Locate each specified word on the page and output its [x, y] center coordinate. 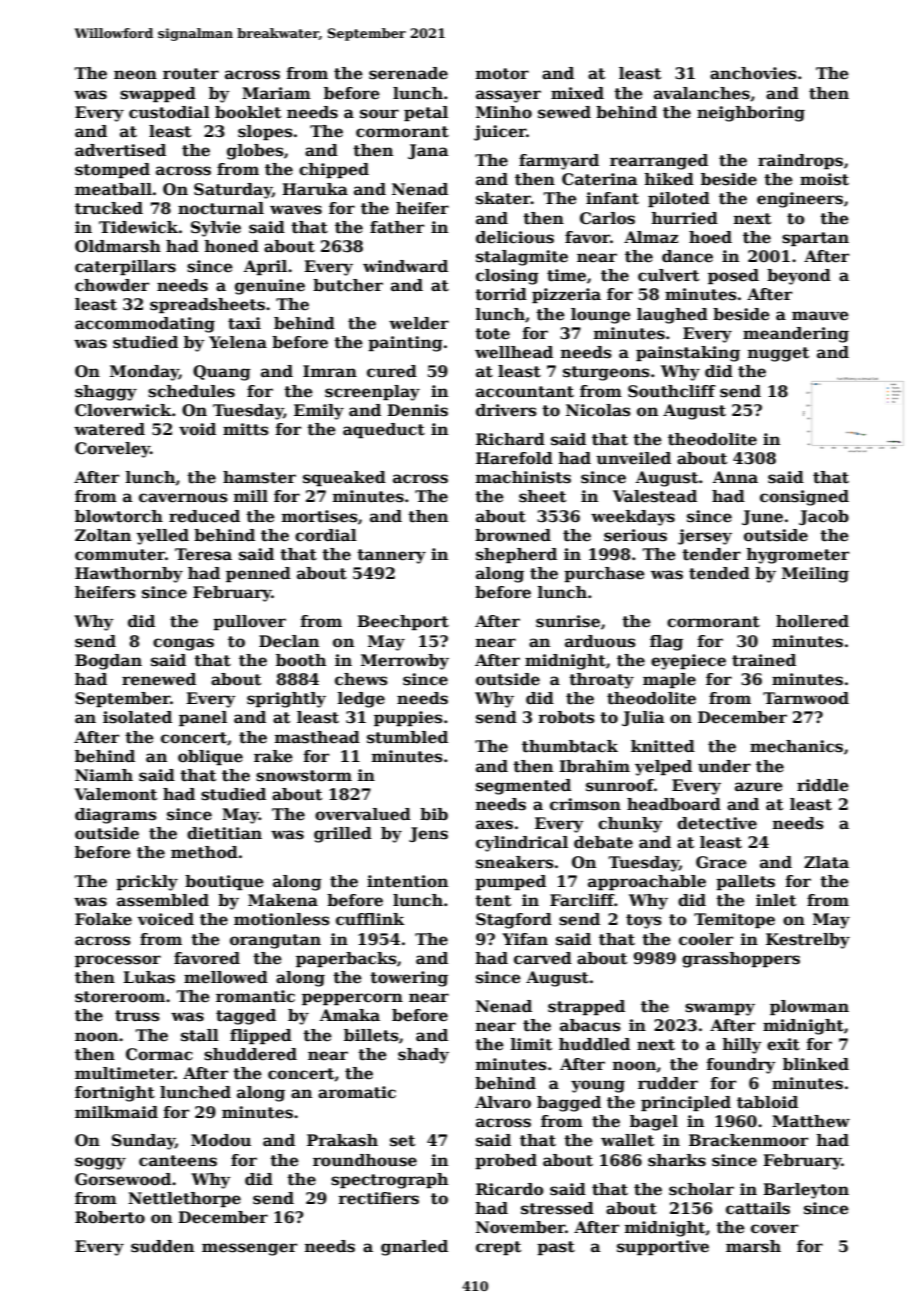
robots [566, 717]
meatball [113, 189]
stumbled [407, 737]
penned [258, 574]
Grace [721, 862]
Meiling [815, 575]
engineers [800, 200]
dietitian [224, 833]
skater [503, 198]
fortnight [115, 1094]
